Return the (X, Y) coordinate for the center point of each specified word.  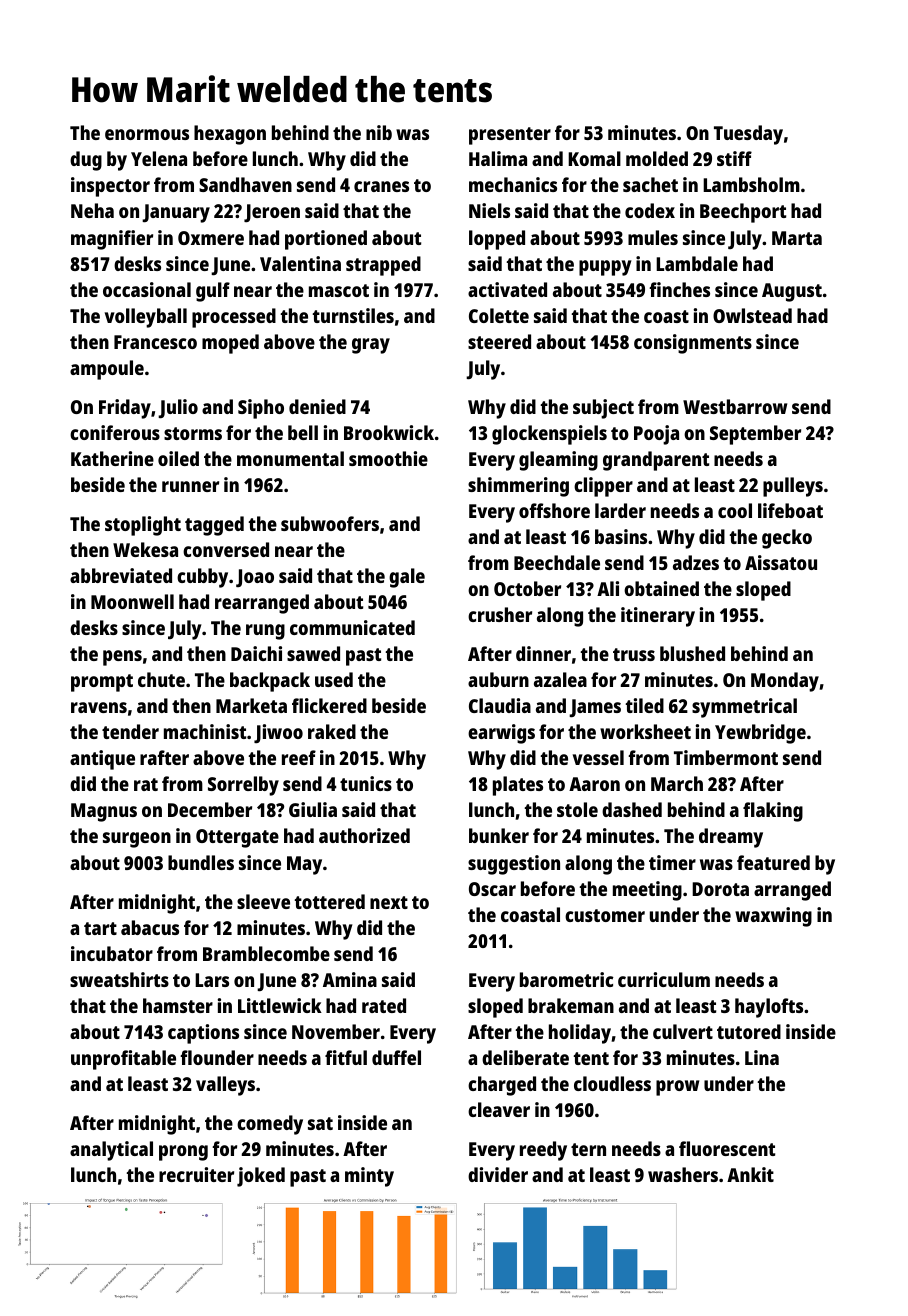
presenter (510, 136)
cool (735, 510)
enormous (147, 134)
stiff (734, 158)
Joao (255, 578)
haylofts (769, 1008)
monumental (290, 458)
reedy (543, 1151)
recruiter (196, 1174)
